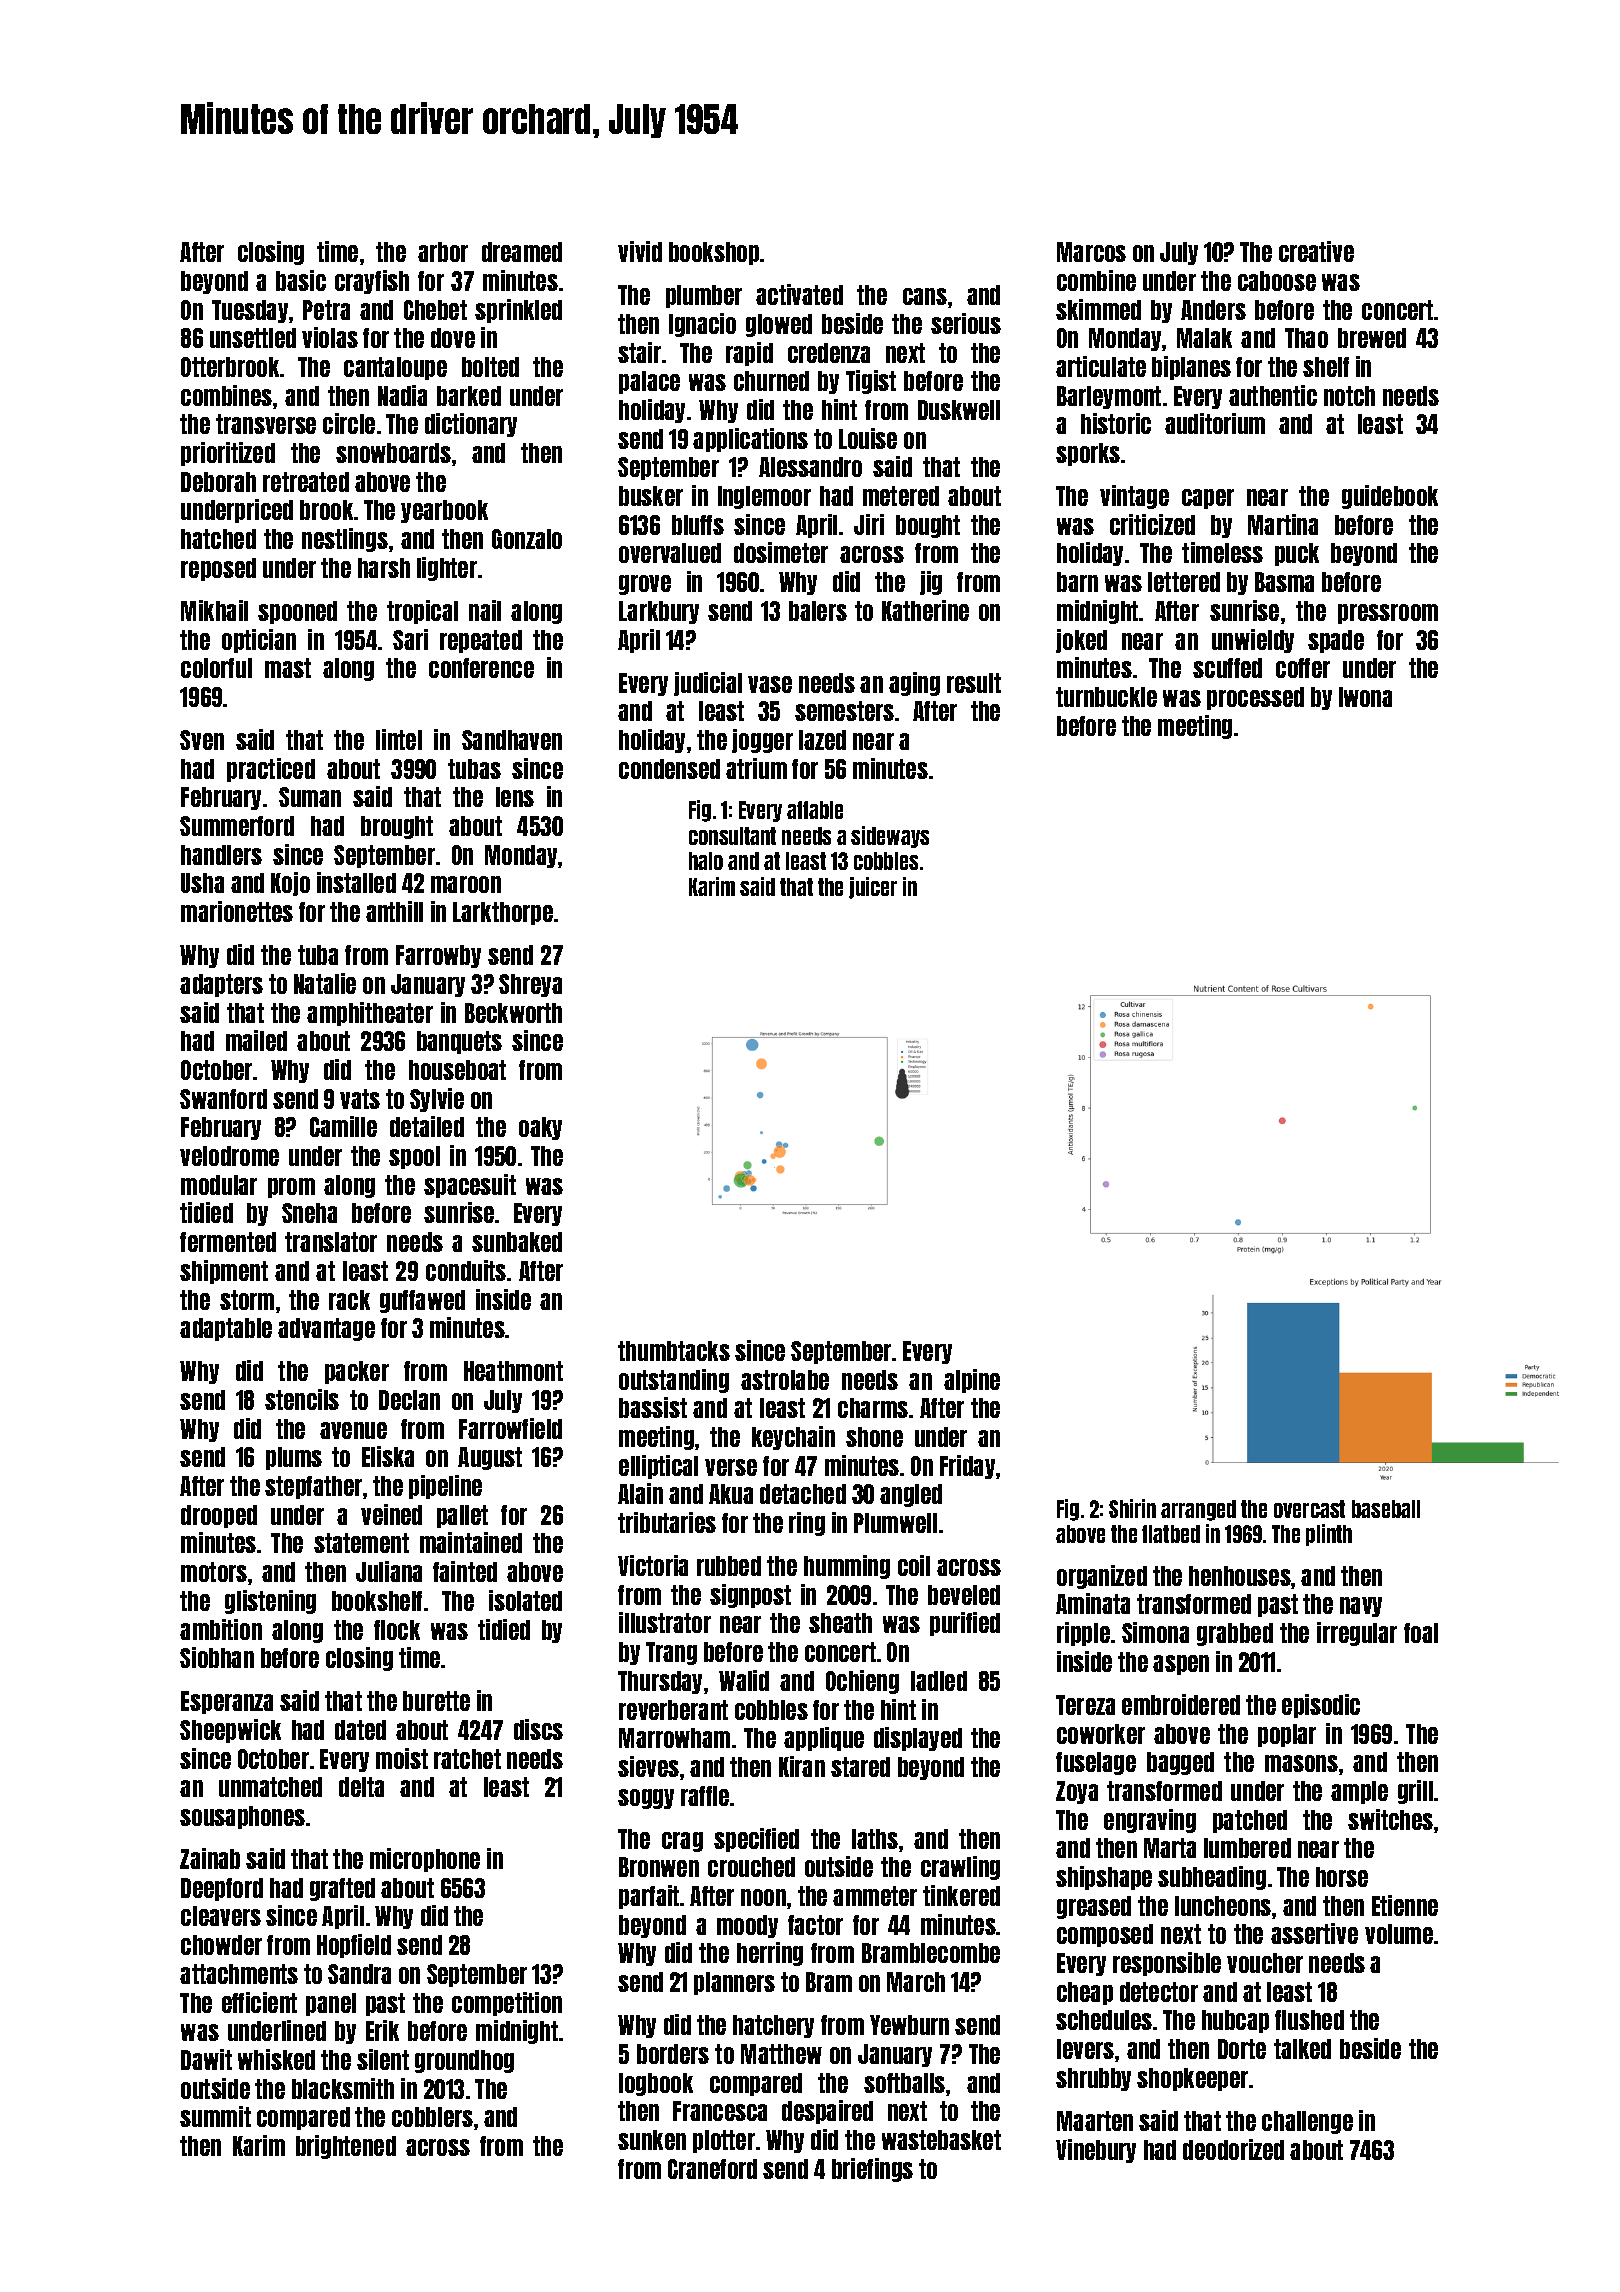  What do you see at coordinates (346, 2147) in the screenshot?
I see `brightened` at bounding box center [346, 2147].
